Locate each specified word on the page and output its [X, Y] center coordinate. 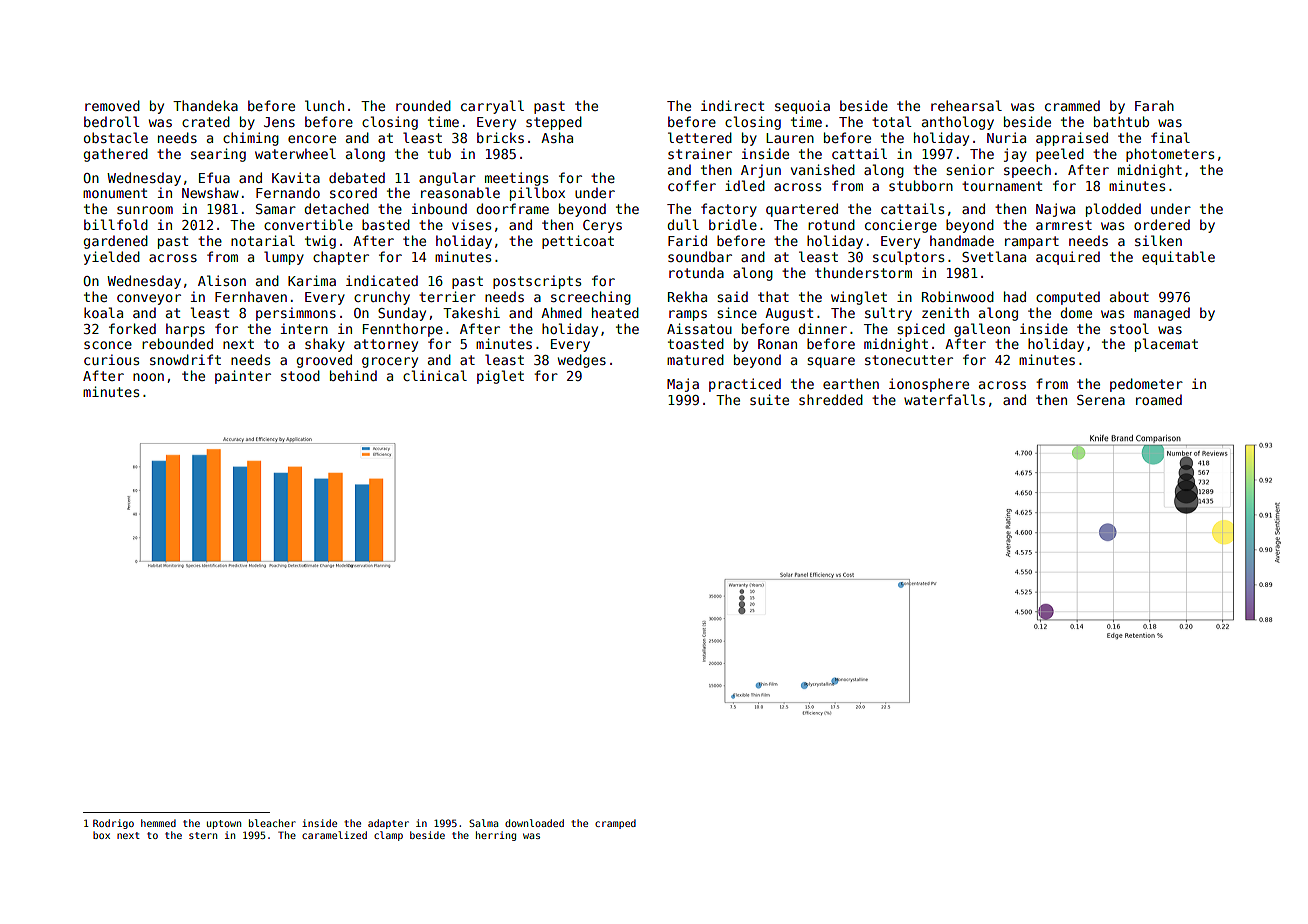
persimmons [296, 314]
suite [769, 399]
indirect [733, 105]
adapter [388, 824]
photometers [1170, 155]
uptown [224, 824]
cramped [615, 824]
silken [1158, 240]
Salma [483, 823]
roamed [1159, 399]
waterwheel [295, 153]
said [732, 296]
